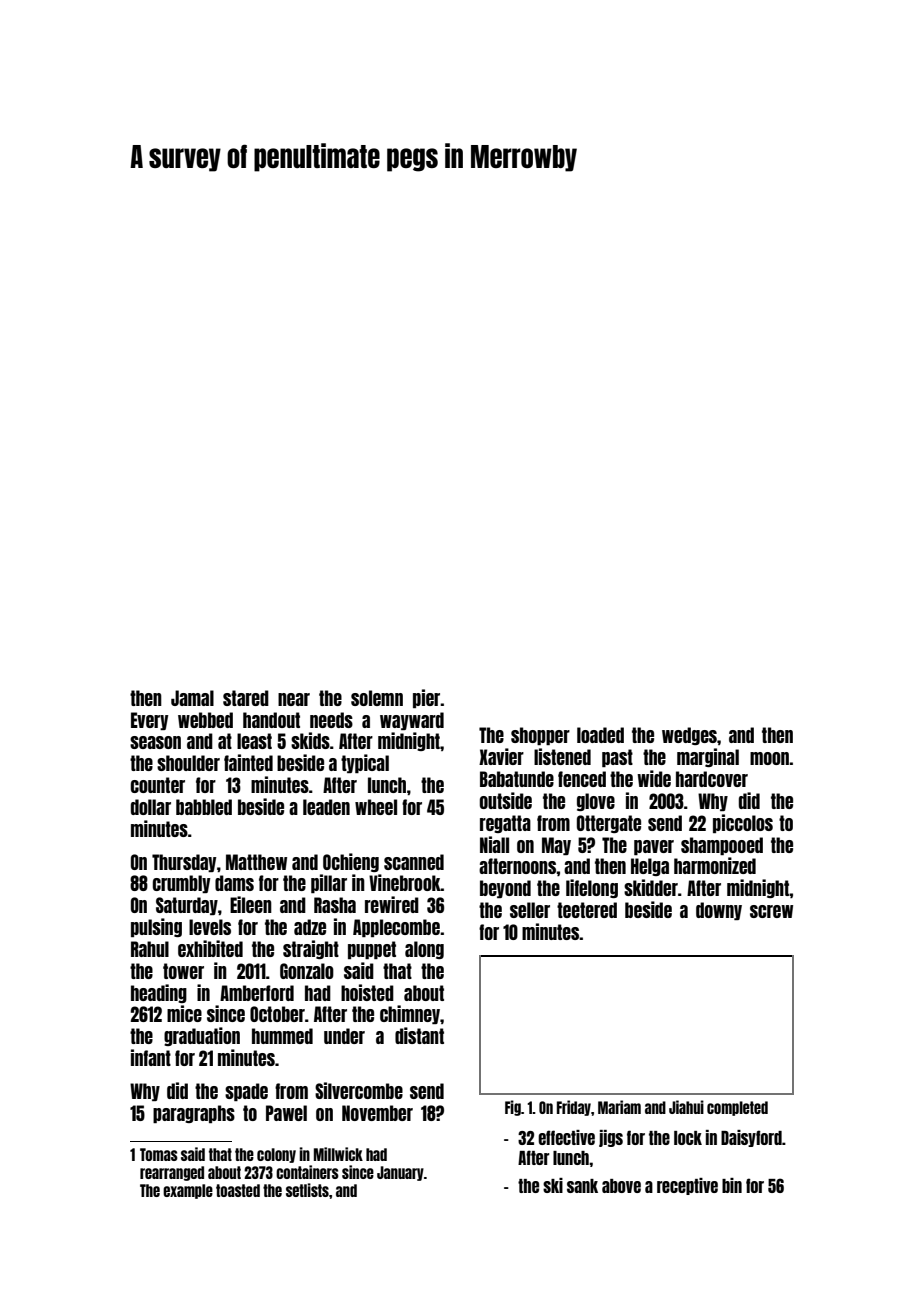 The height and width of the screenshot is (1314, 924). What do you see at coordinates (722, 846) in the screenshot?
I see `shampooed` at bounding box center [722, 846].
